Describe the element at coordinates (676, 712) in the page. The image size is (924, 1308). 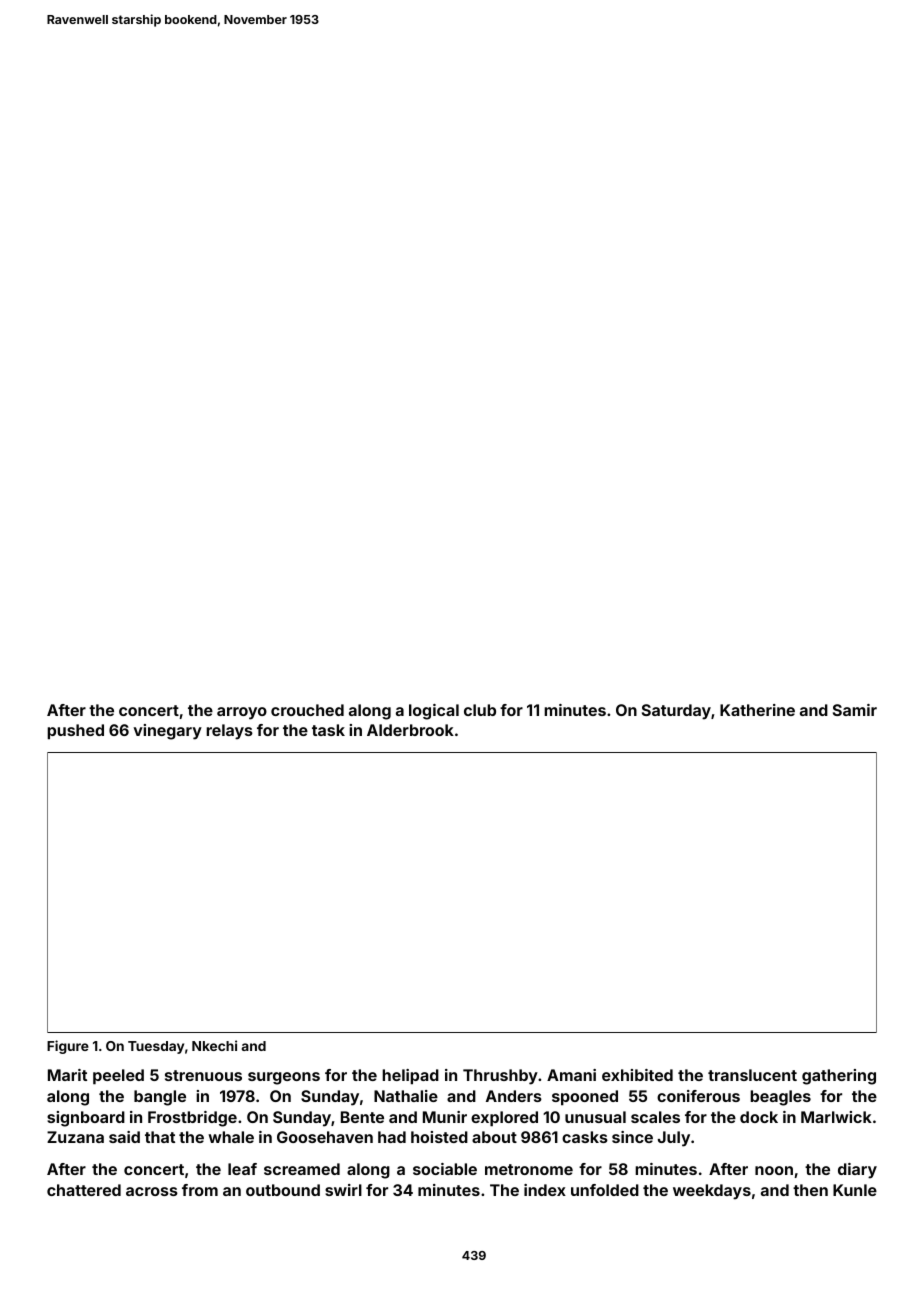
I see `Saturday` at that location.
